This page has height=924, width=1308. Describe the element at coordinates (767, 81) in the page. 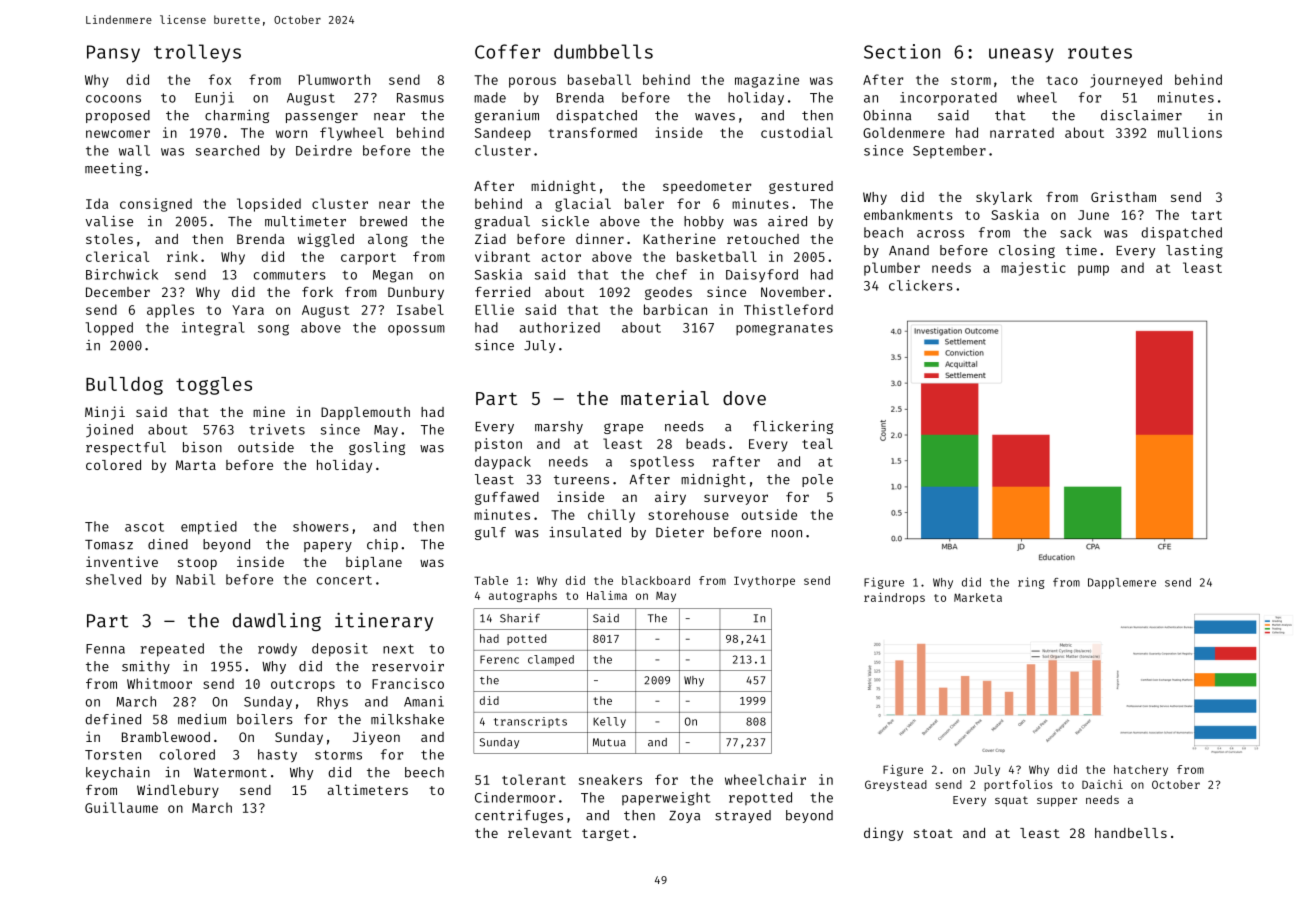

I see `magazine` at that location.
